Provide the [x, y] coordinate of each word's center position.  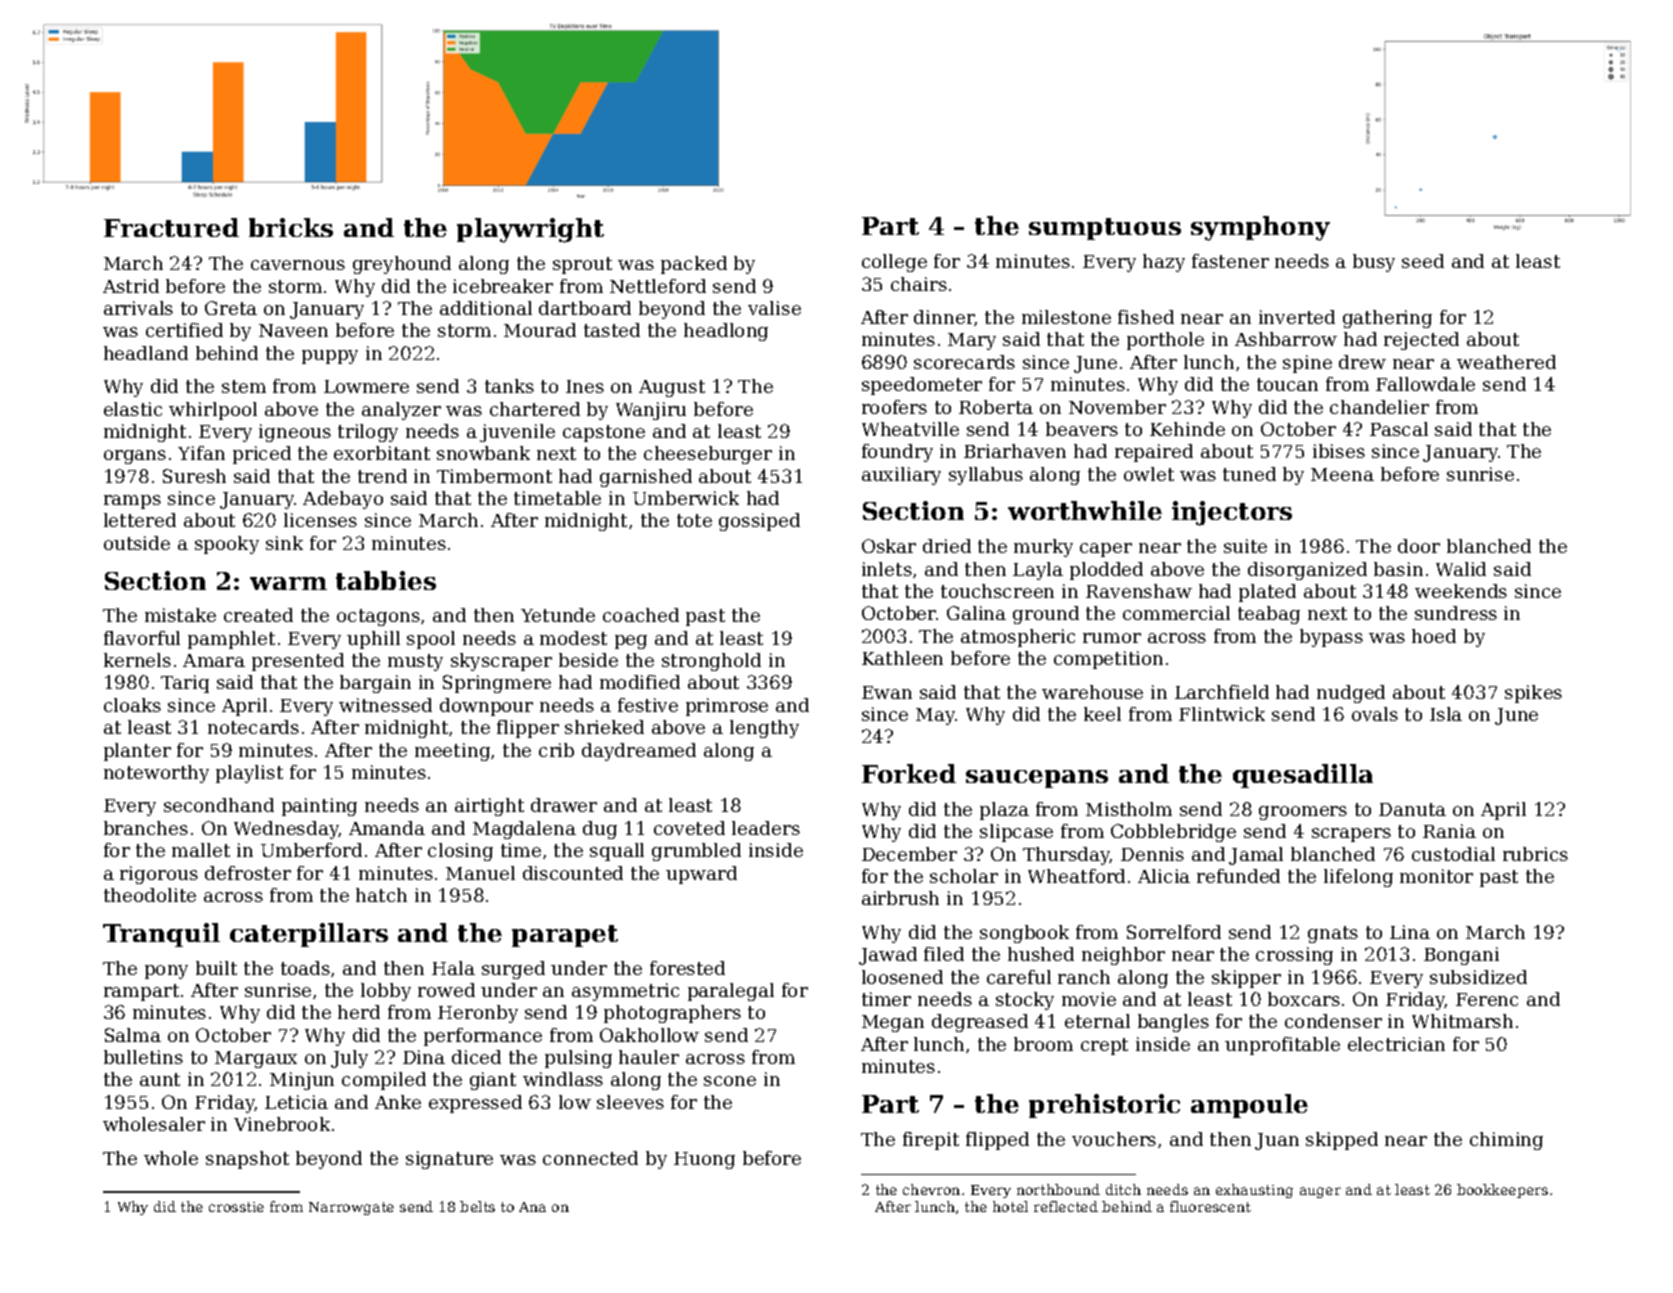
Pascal [1399, 429]
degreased [980, 1023]
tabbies [386, 580]
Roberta [996, 407]
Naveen [293, 330]
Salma [133, 1035]
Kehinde [1187, 429]
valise [774, 308]
